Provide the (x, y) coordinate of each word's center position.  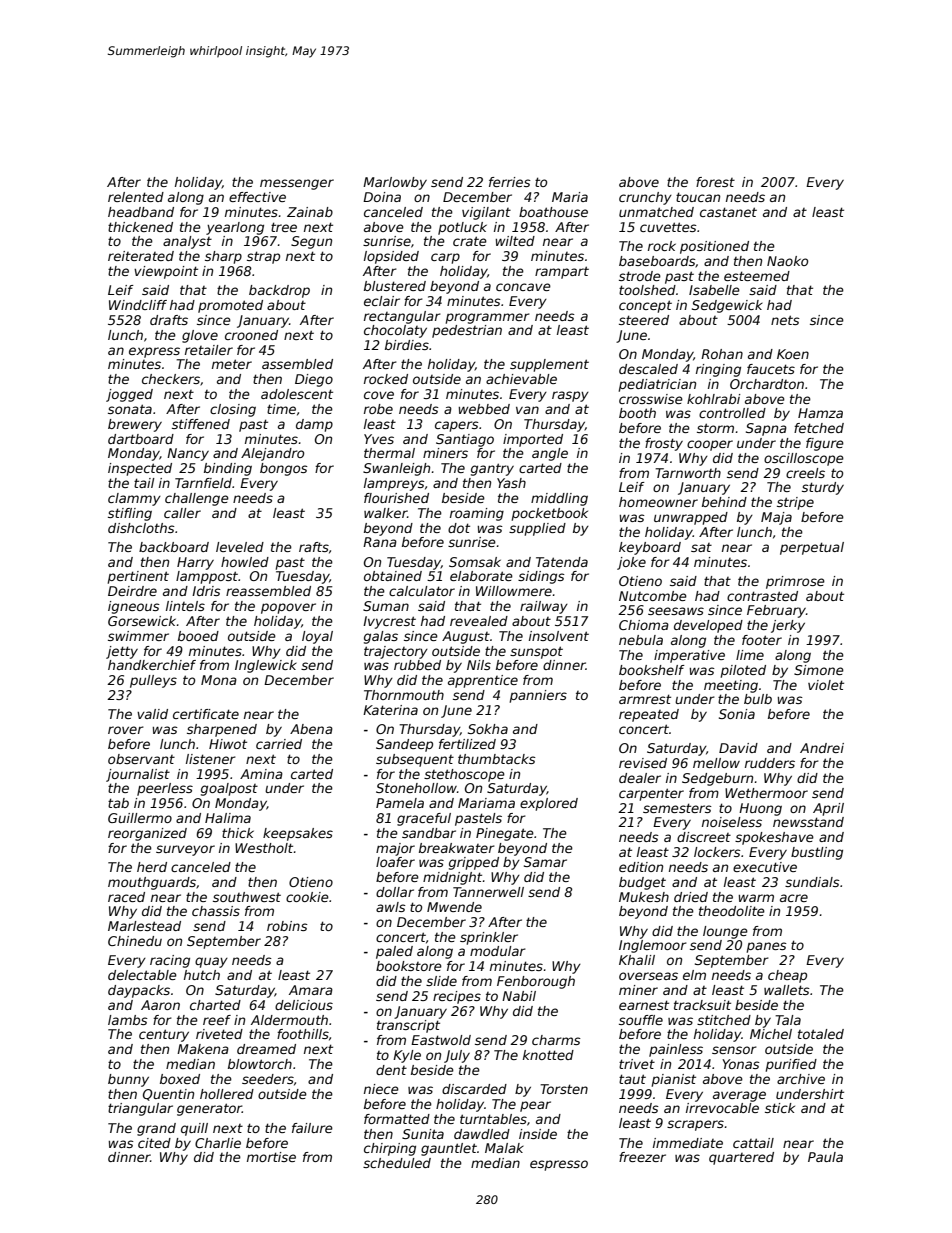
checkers (171, 379)
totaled (821, 1034)
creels (805, 473)
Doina (382, 197)
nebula (641, 640)
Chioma (644, 625)
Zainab (310, 212)
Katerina (390, 710)
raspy (570, 396)
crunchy (645, 198)
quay (211, 962)
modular (498, 951)
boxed (180, 1079)
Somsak (475, 562)
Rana (380, 542)
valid (152, 714)
